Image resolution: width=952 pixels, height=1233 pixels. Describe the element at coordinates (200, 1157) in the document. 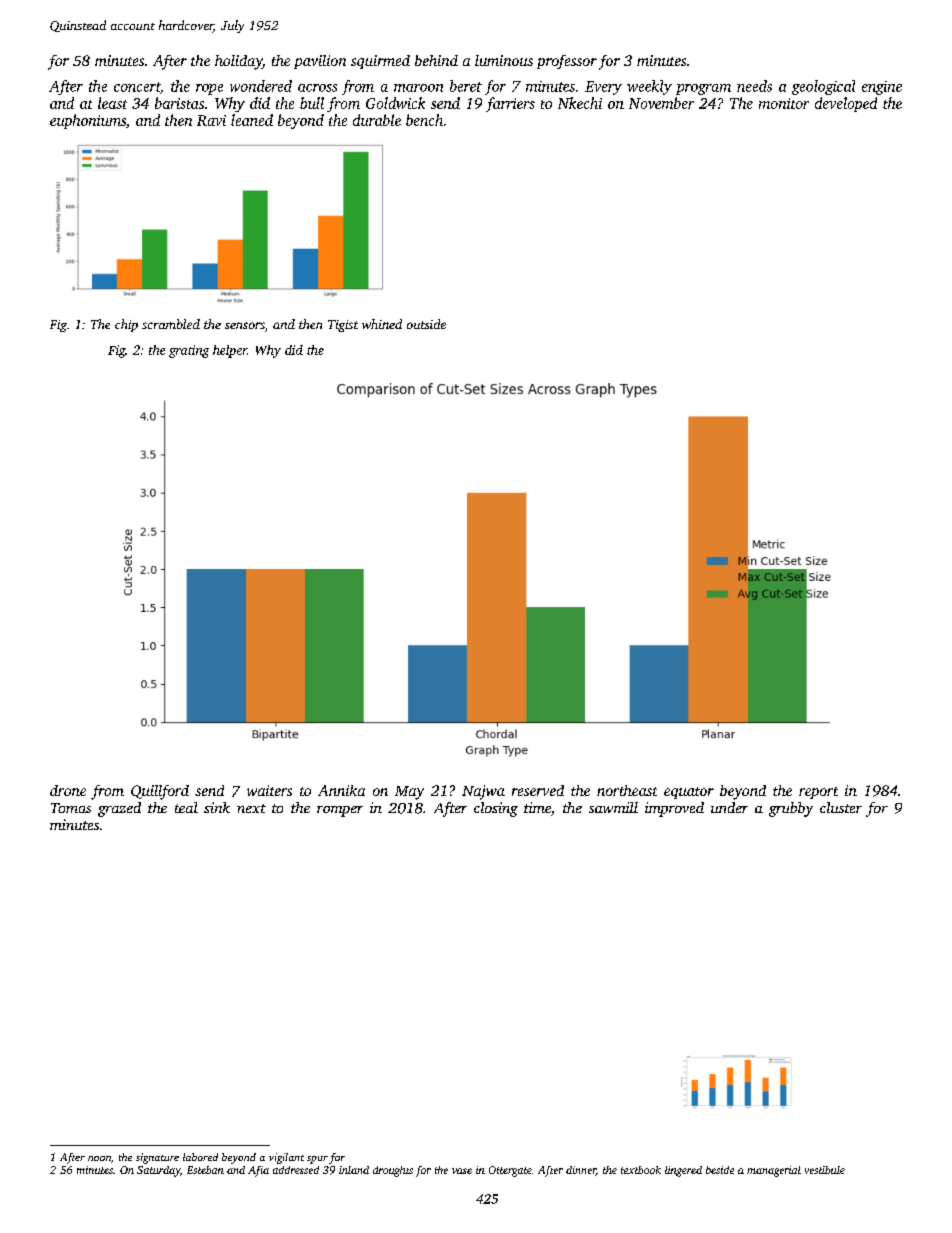

I see `labored` at that location.
